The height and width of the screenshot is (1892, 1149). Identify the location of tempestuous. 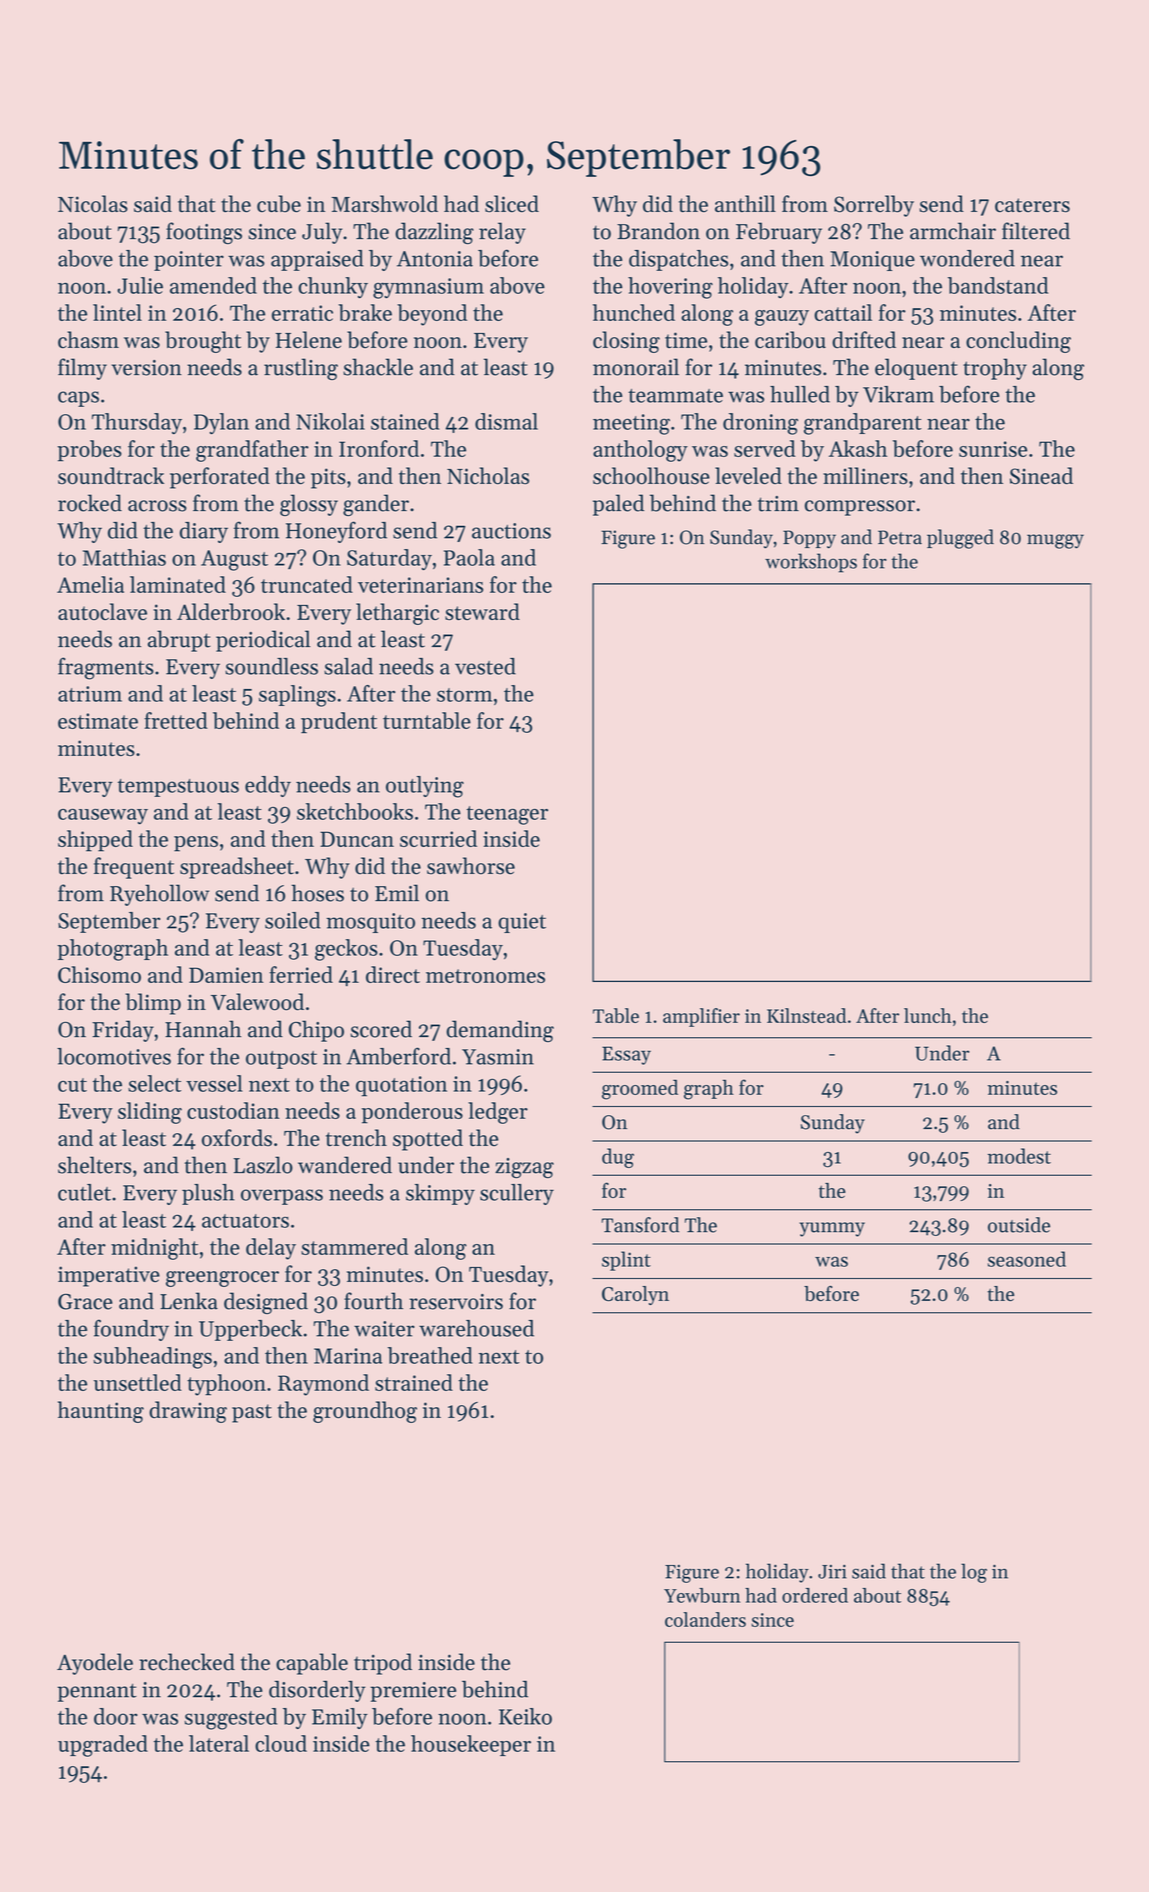
(178, 788).
